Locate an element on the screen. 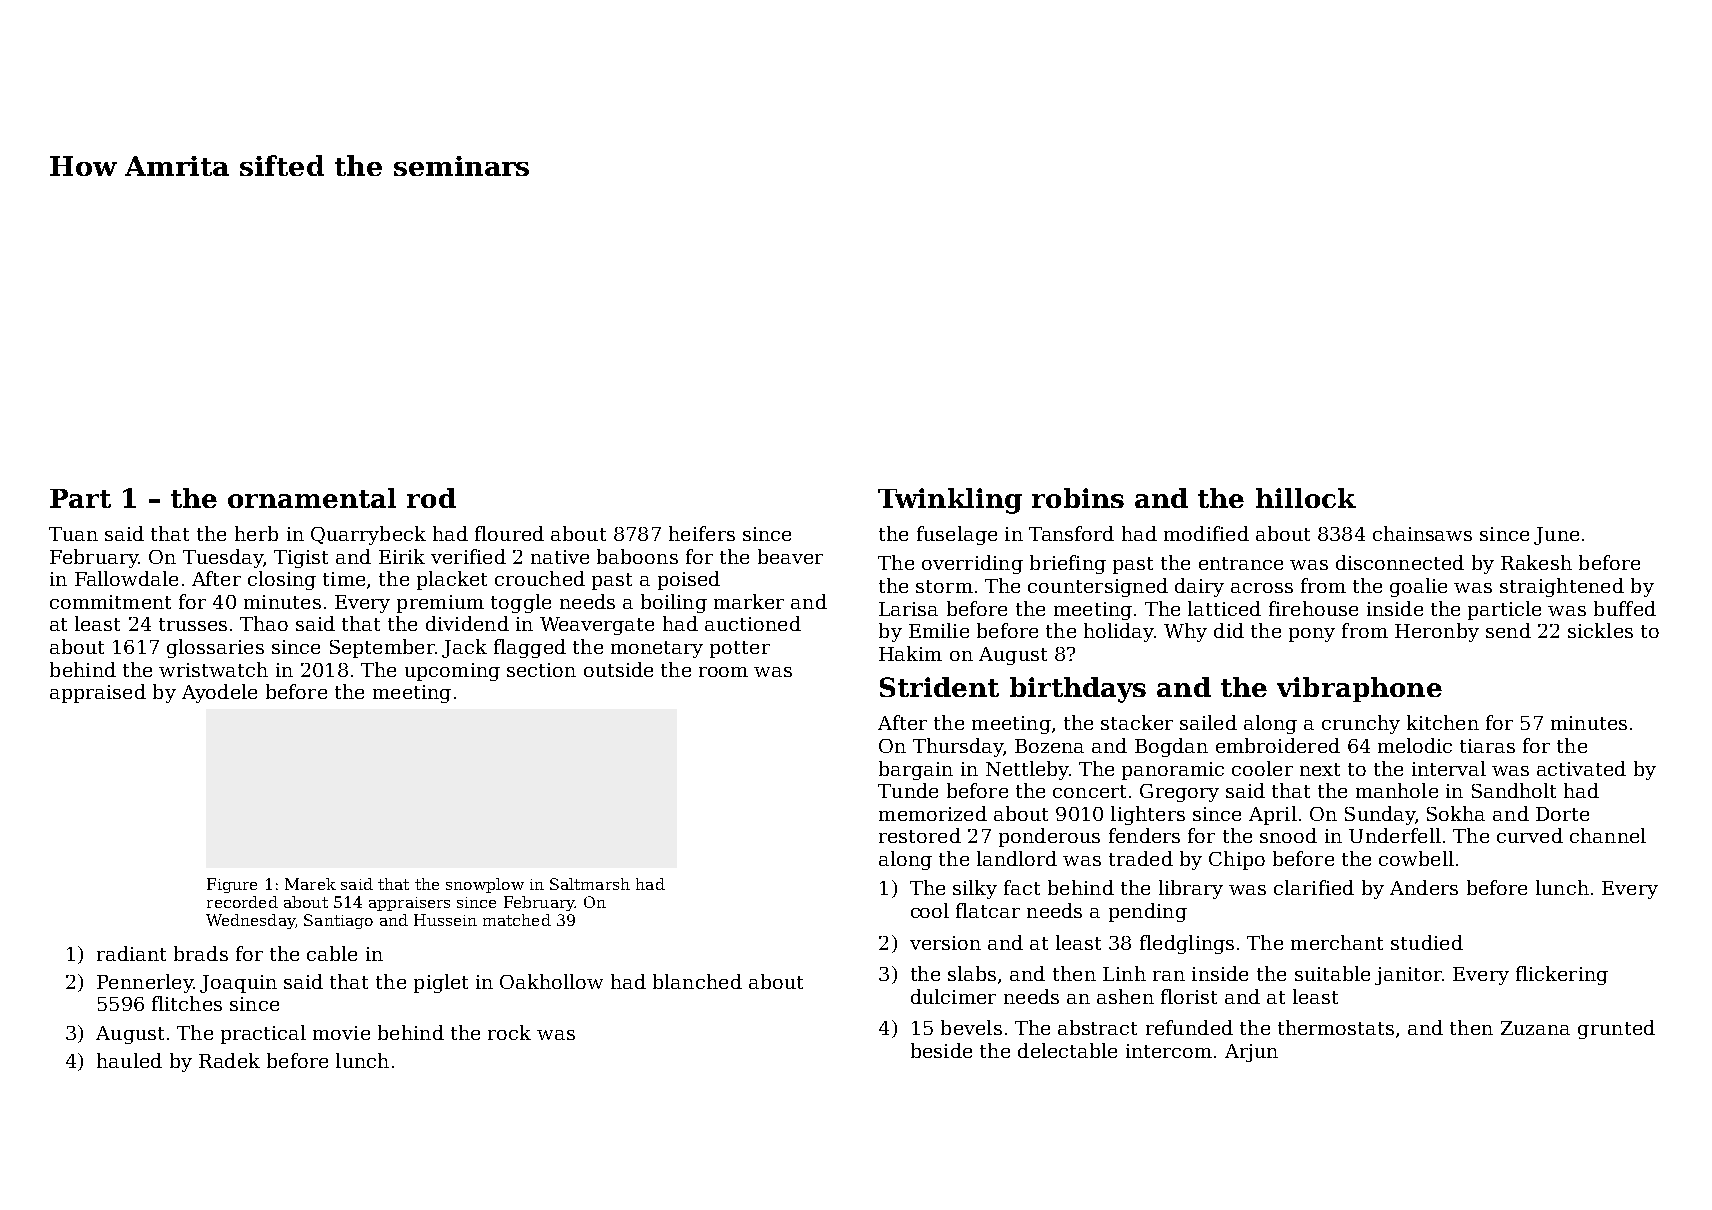 This screenshot has height=1210, width=1712. Tunde is located at coordinates (908, 790).
